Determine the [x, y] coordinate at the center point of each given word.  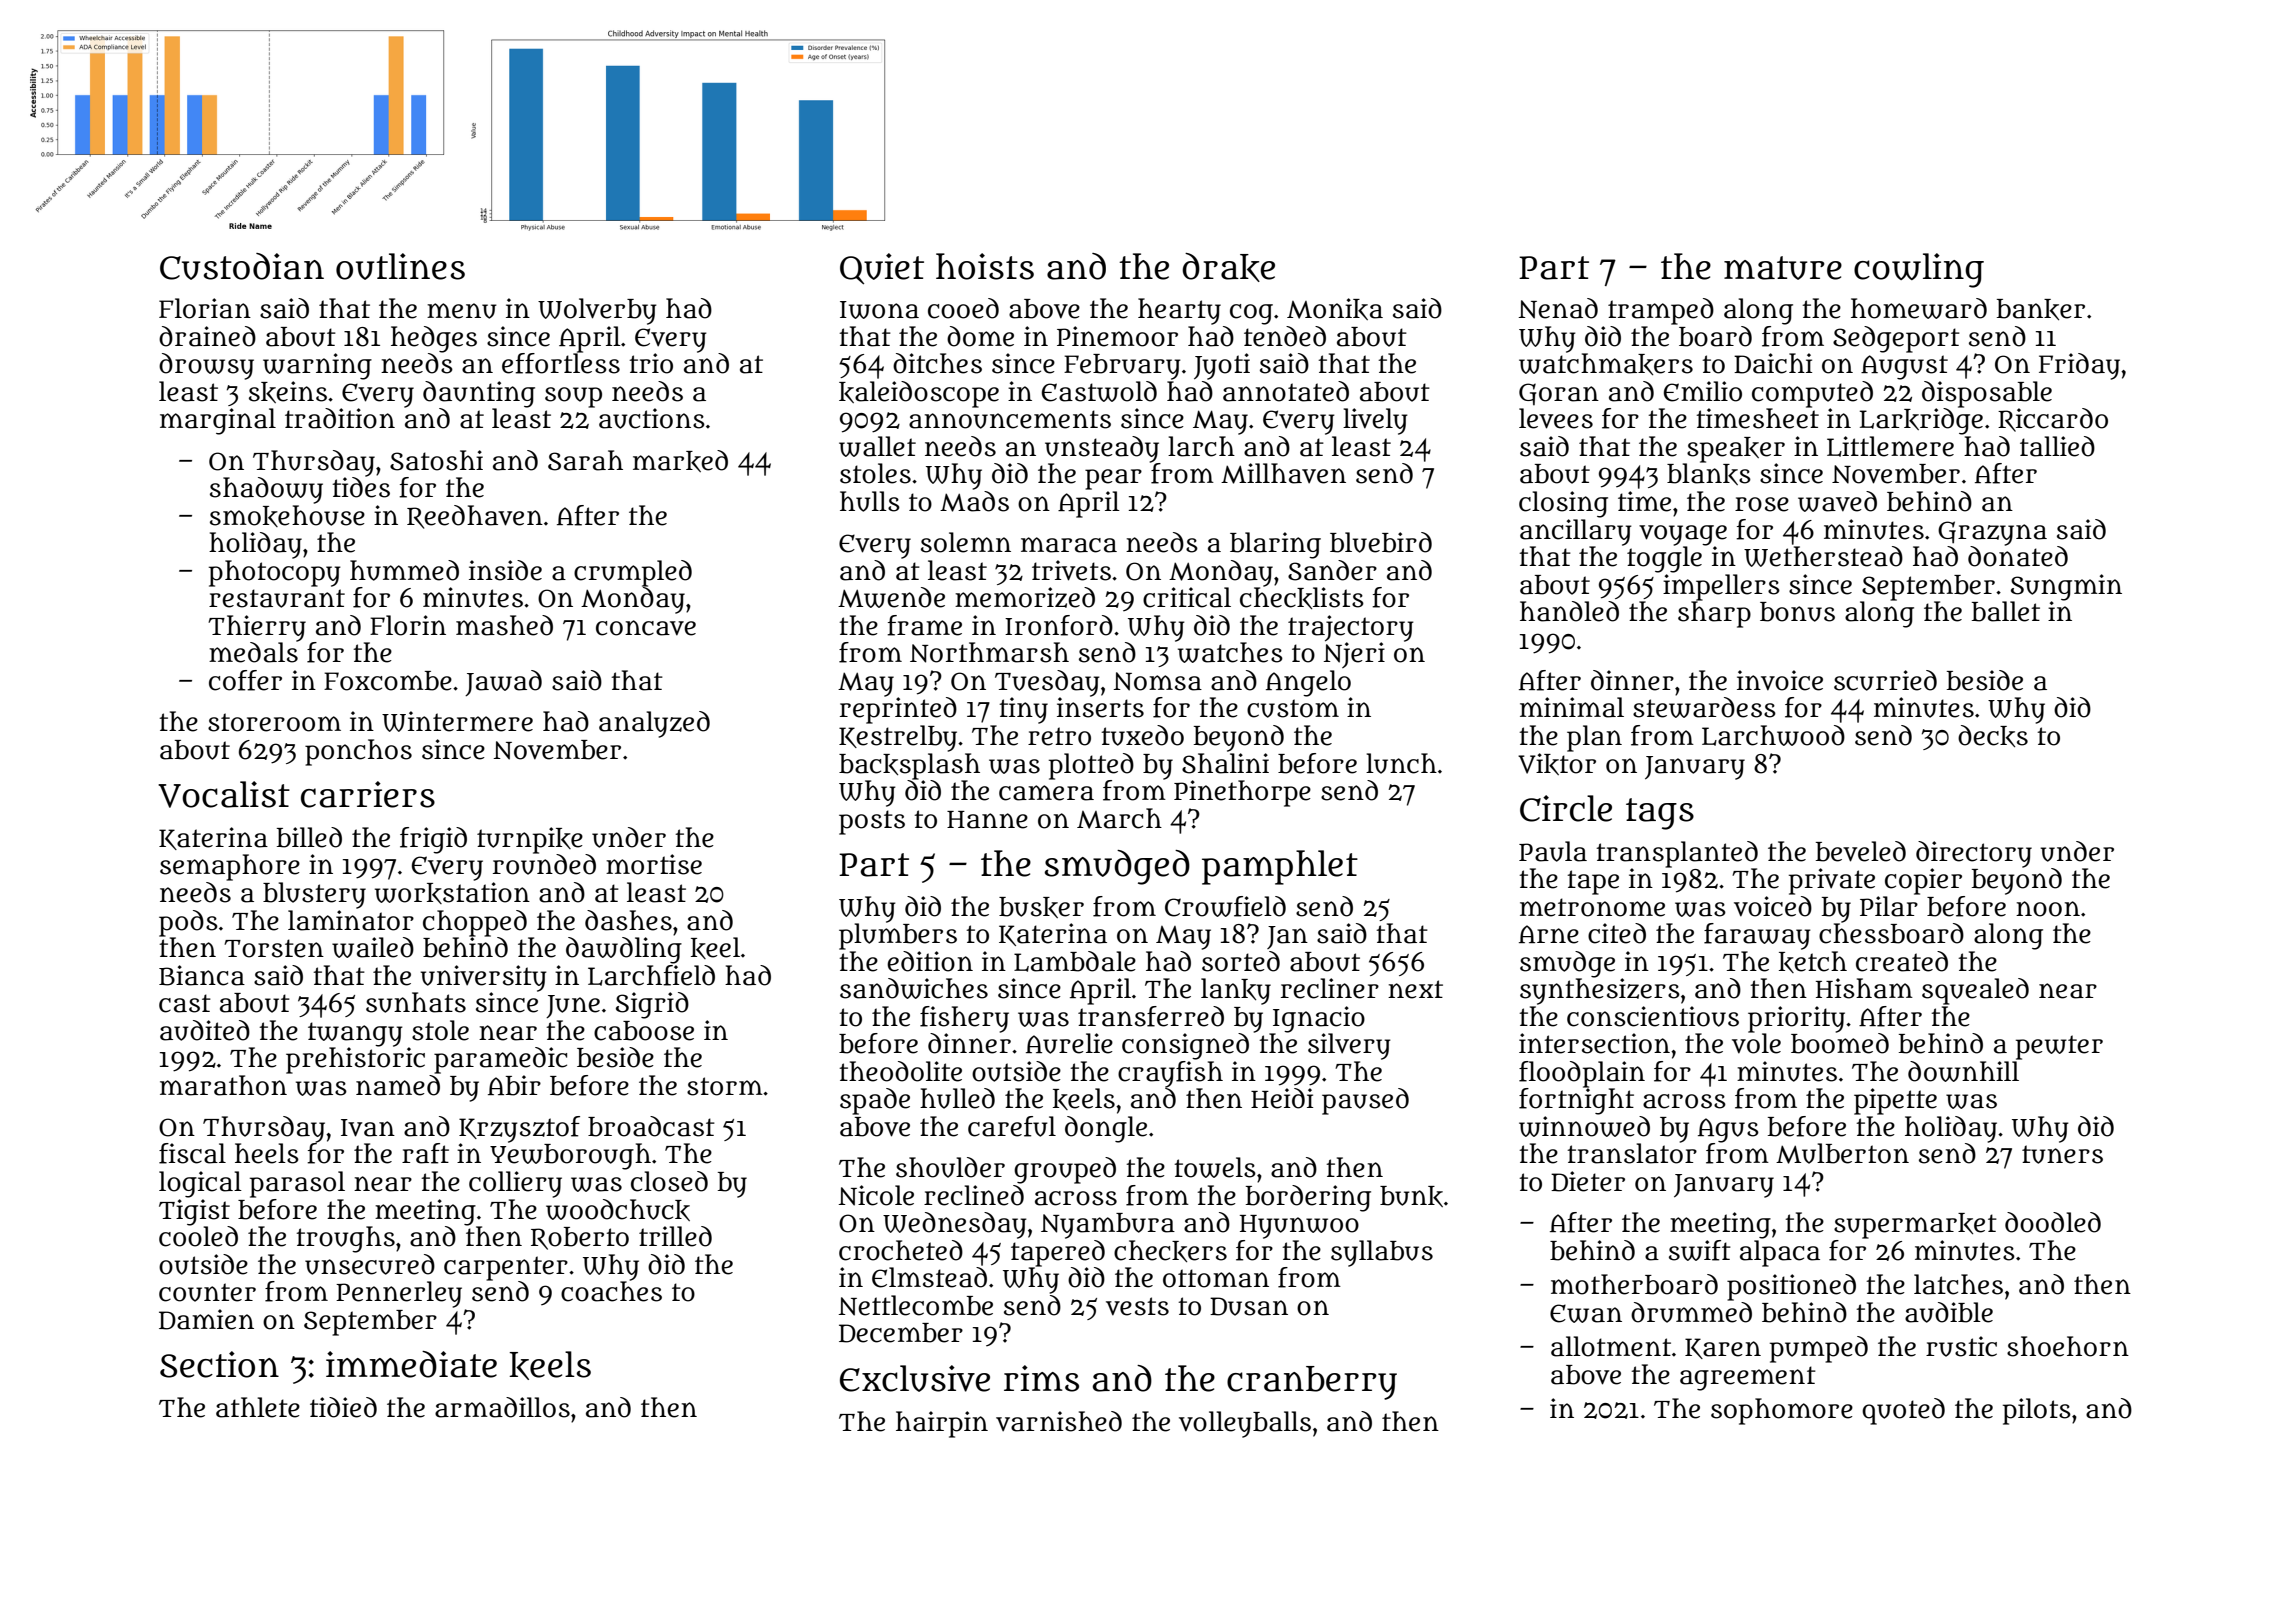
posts [872, 822]
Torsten [274, 948]
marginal [218, 421]
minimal [1572, 707]
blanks [1709, 474]
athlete [258, 1407]
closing [1563, 504]
